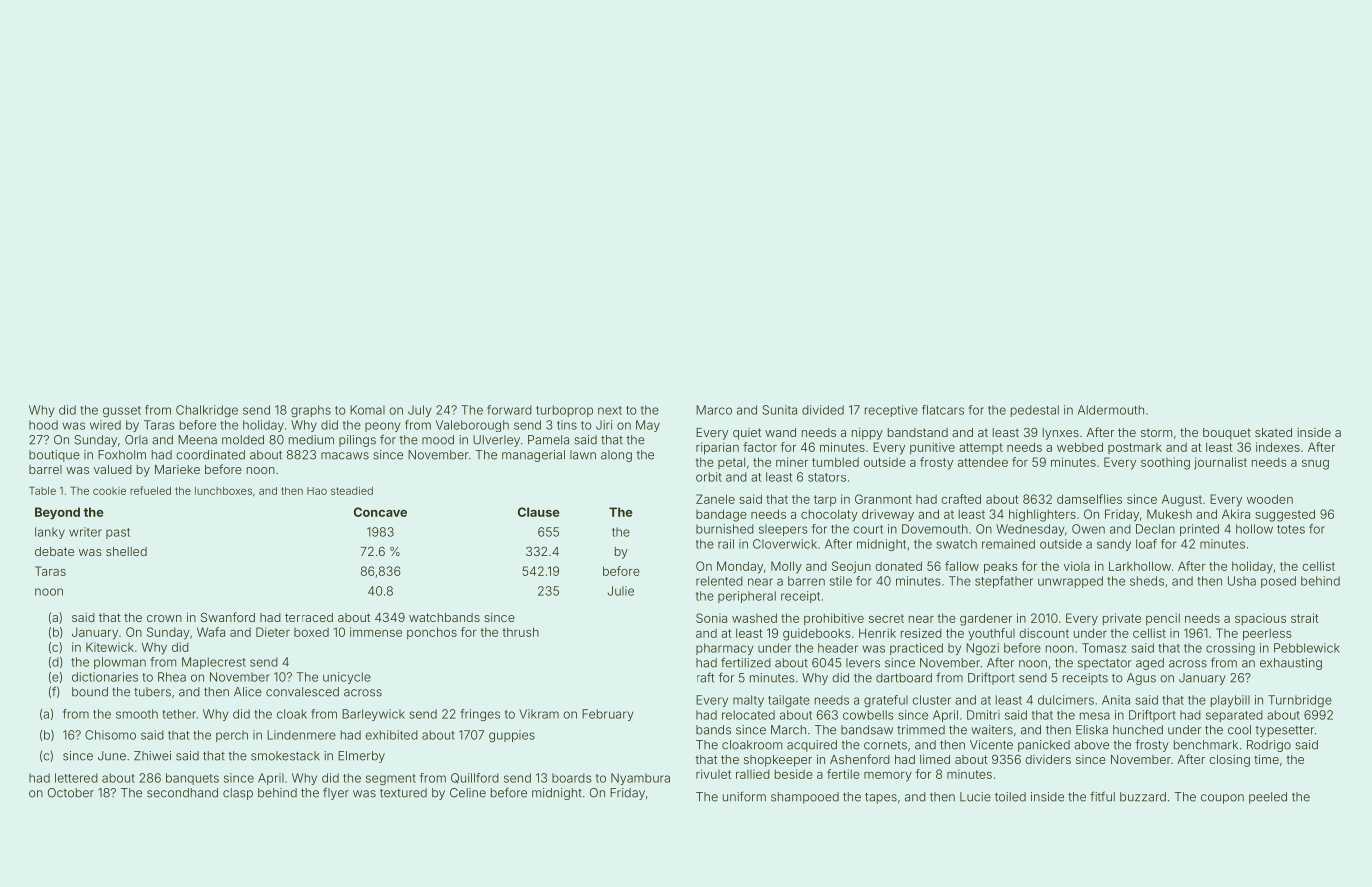 This screenshot has width=1372, height=887. I want to click on Nyambura, so click(640, 779).
